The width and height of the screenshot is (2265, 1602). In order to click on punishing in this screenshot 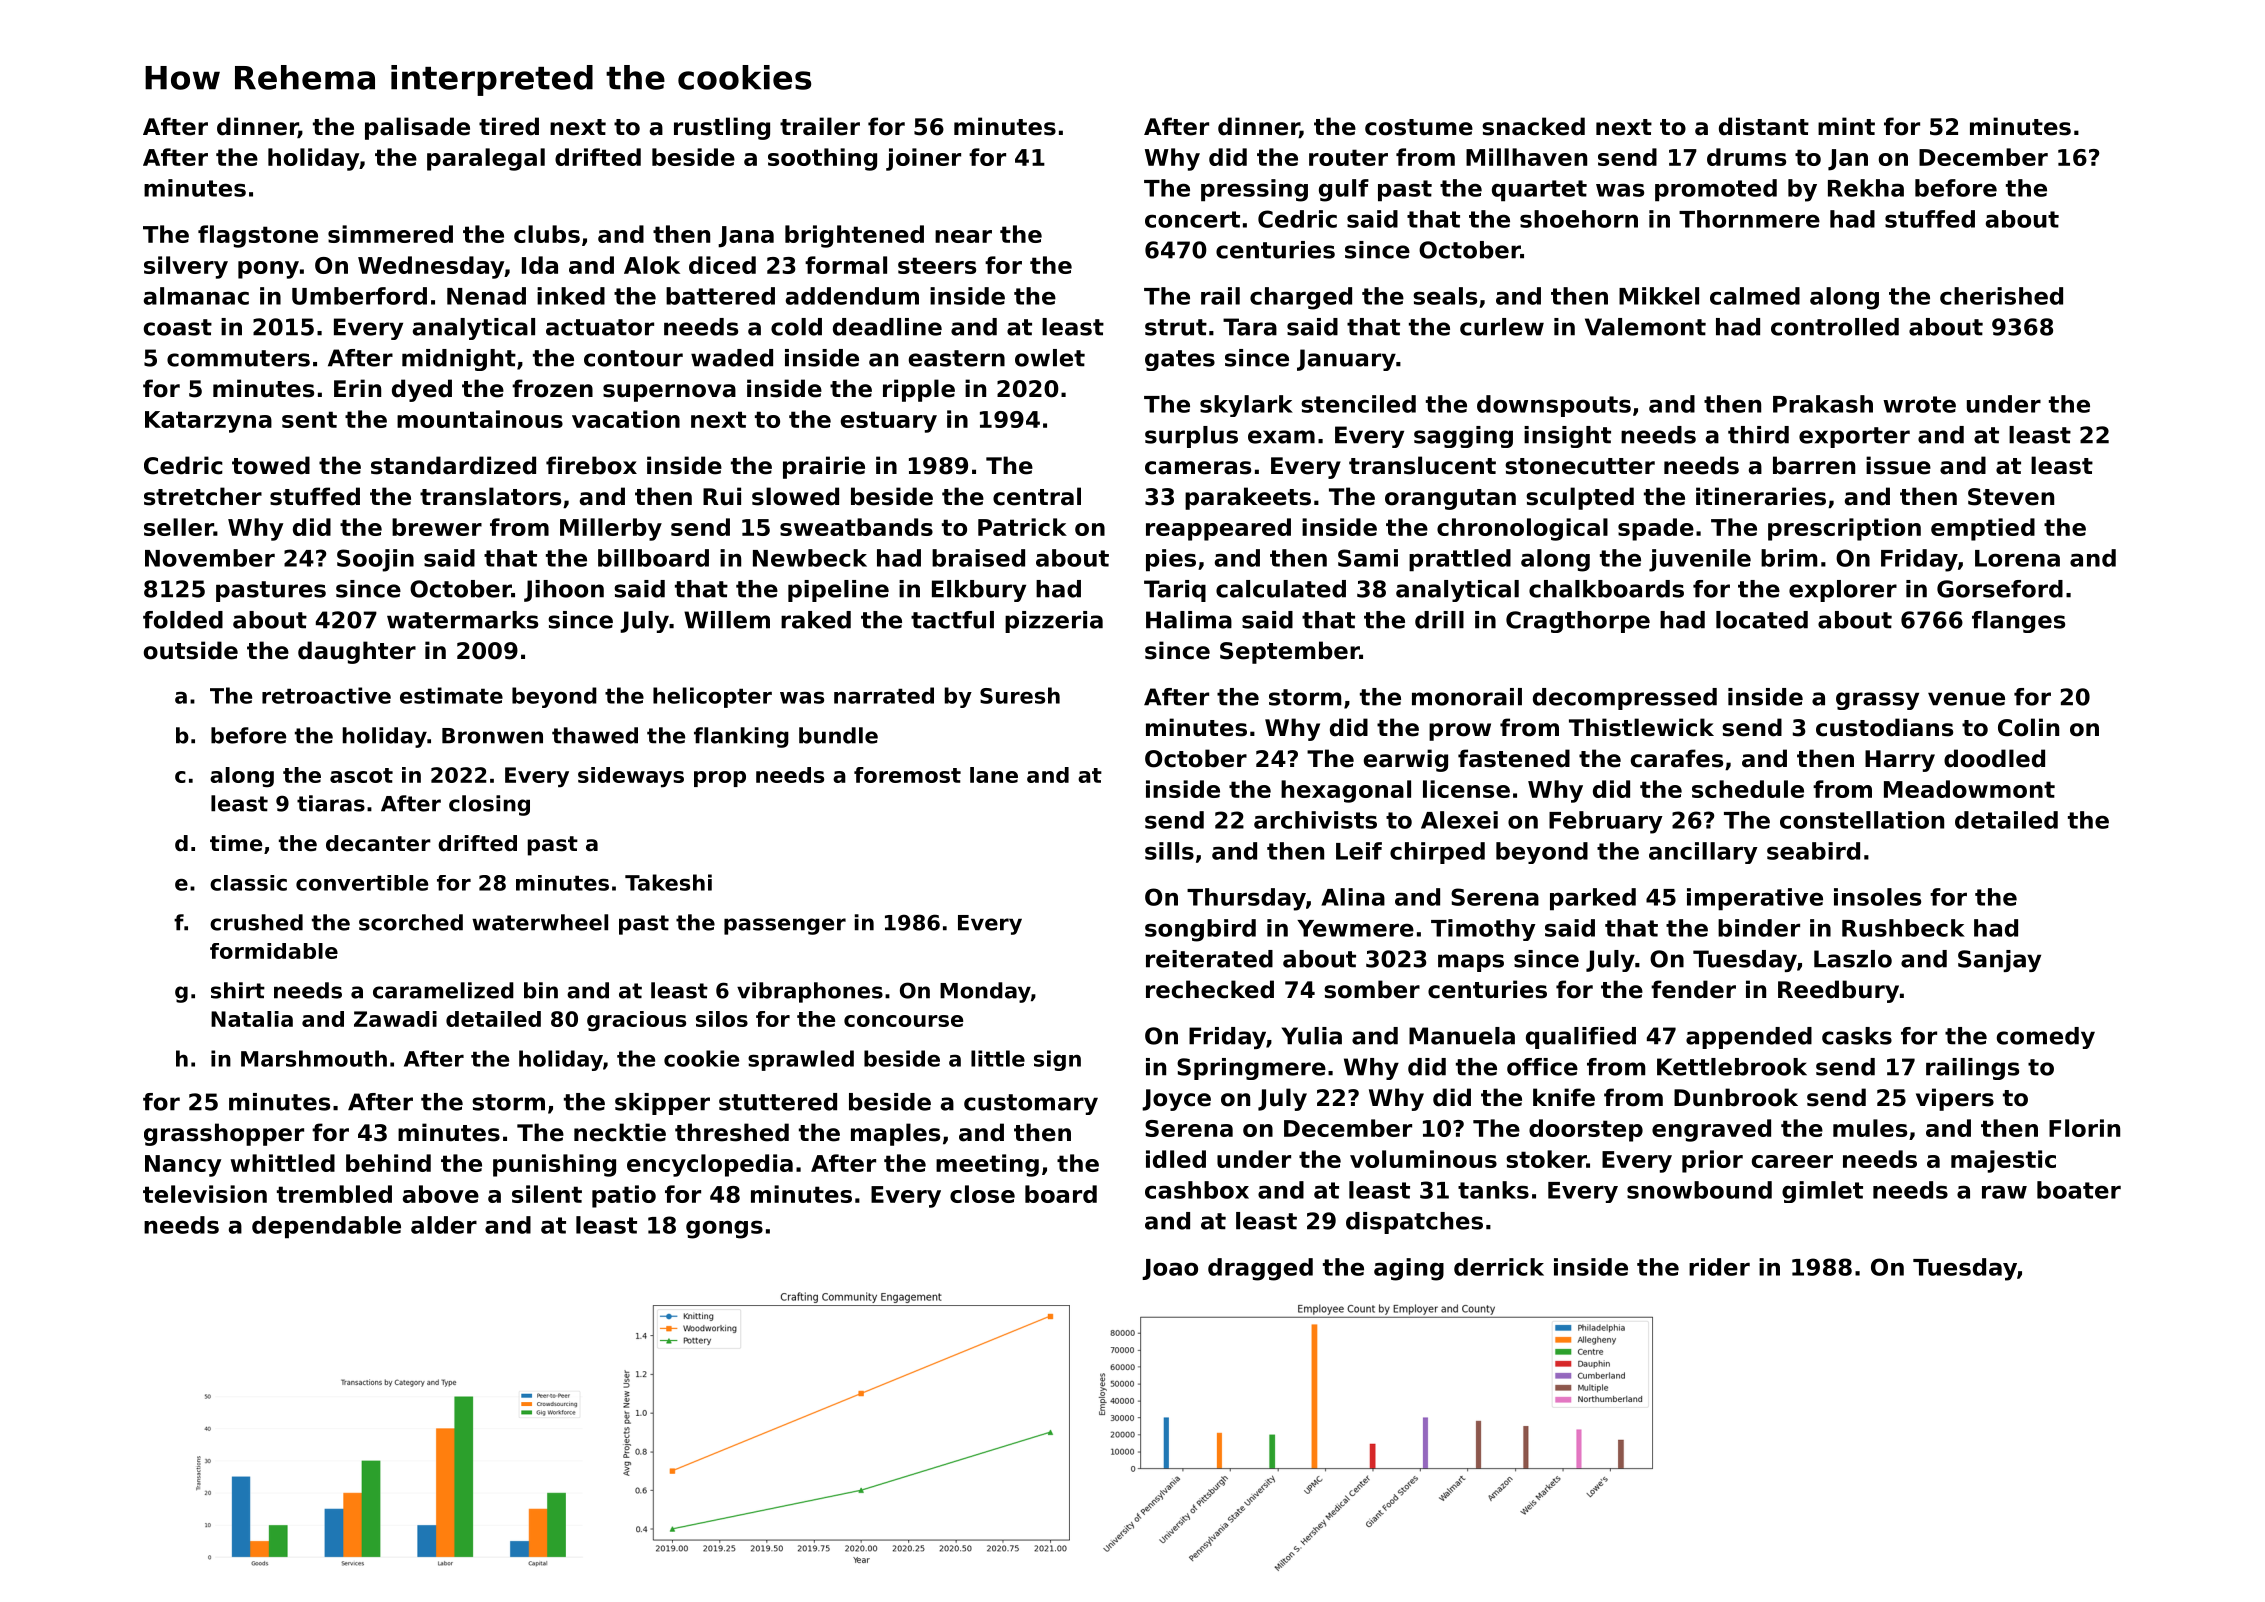, I will do `click(554, 1165)`.
